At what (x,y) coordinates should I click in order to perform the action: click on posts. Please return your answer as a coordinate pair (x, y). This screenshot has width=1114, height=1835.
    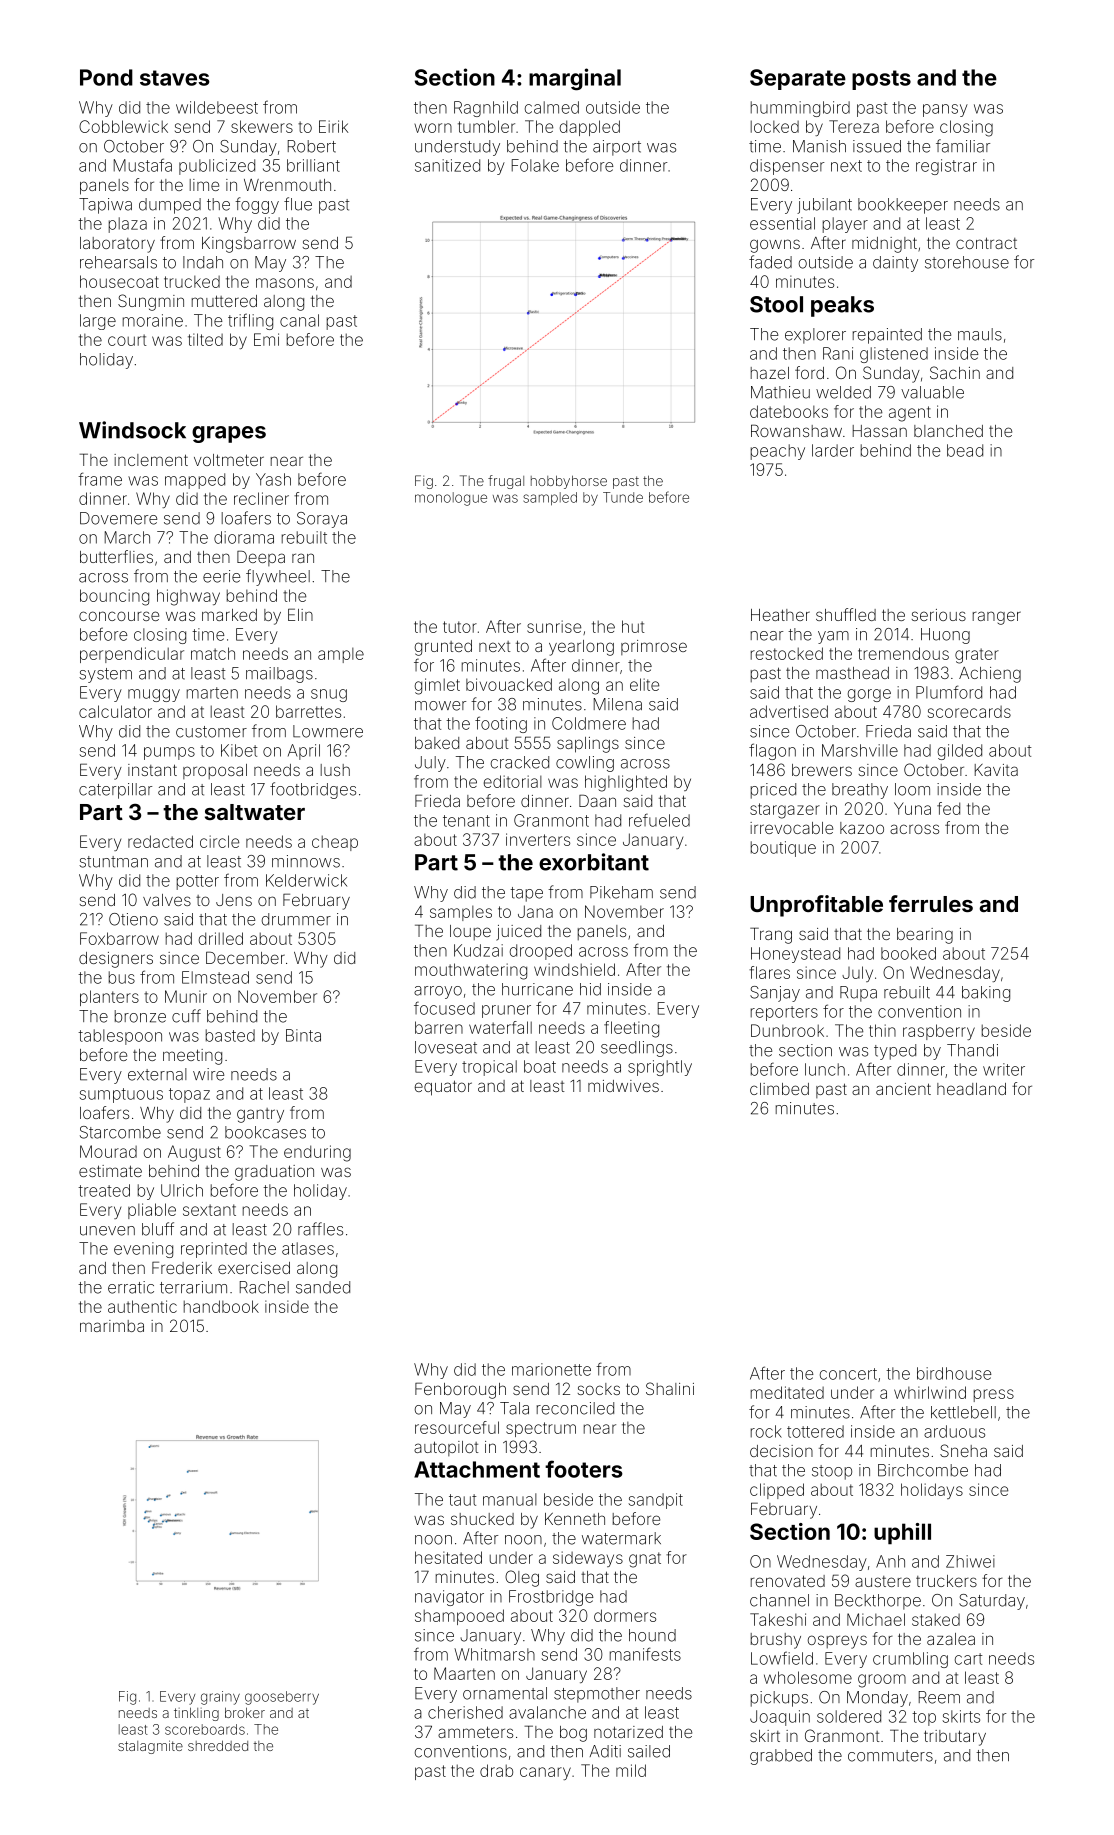
    Looking at the image, I should click on (881, 80).
